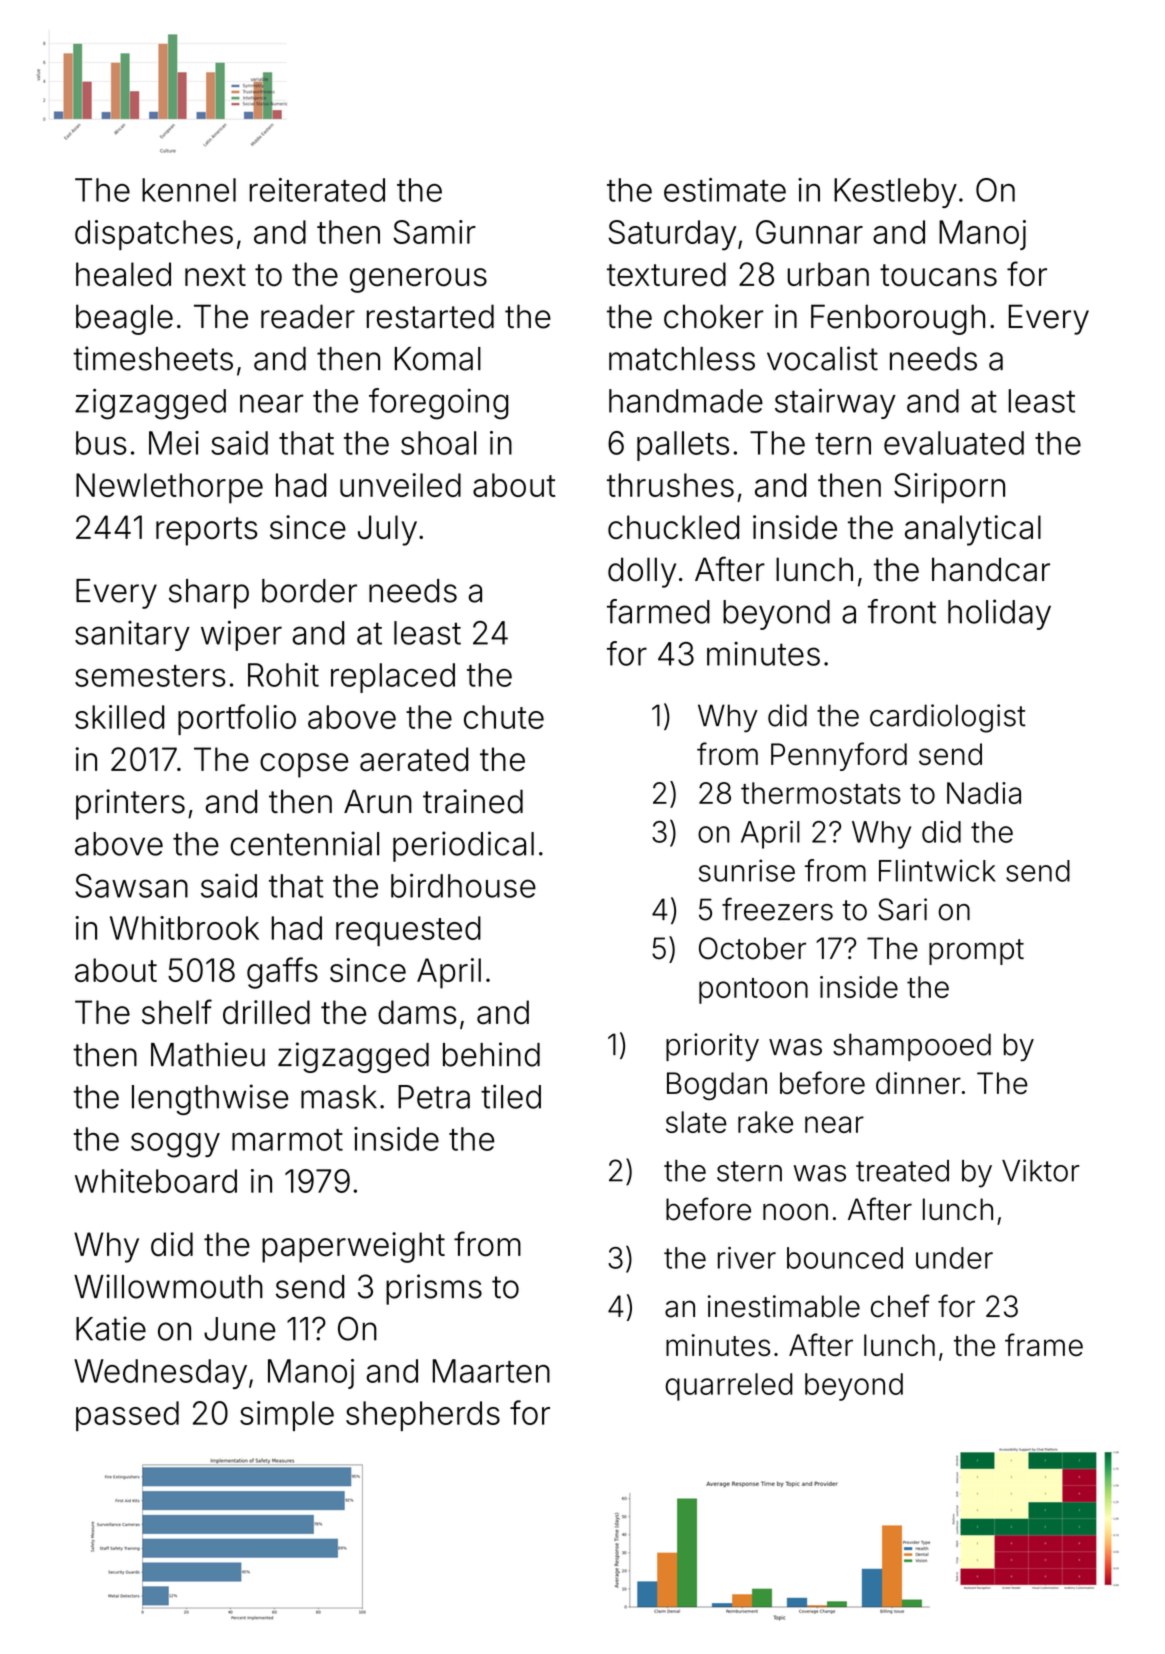  I want to click on Siriporn, so click(949, 488).
